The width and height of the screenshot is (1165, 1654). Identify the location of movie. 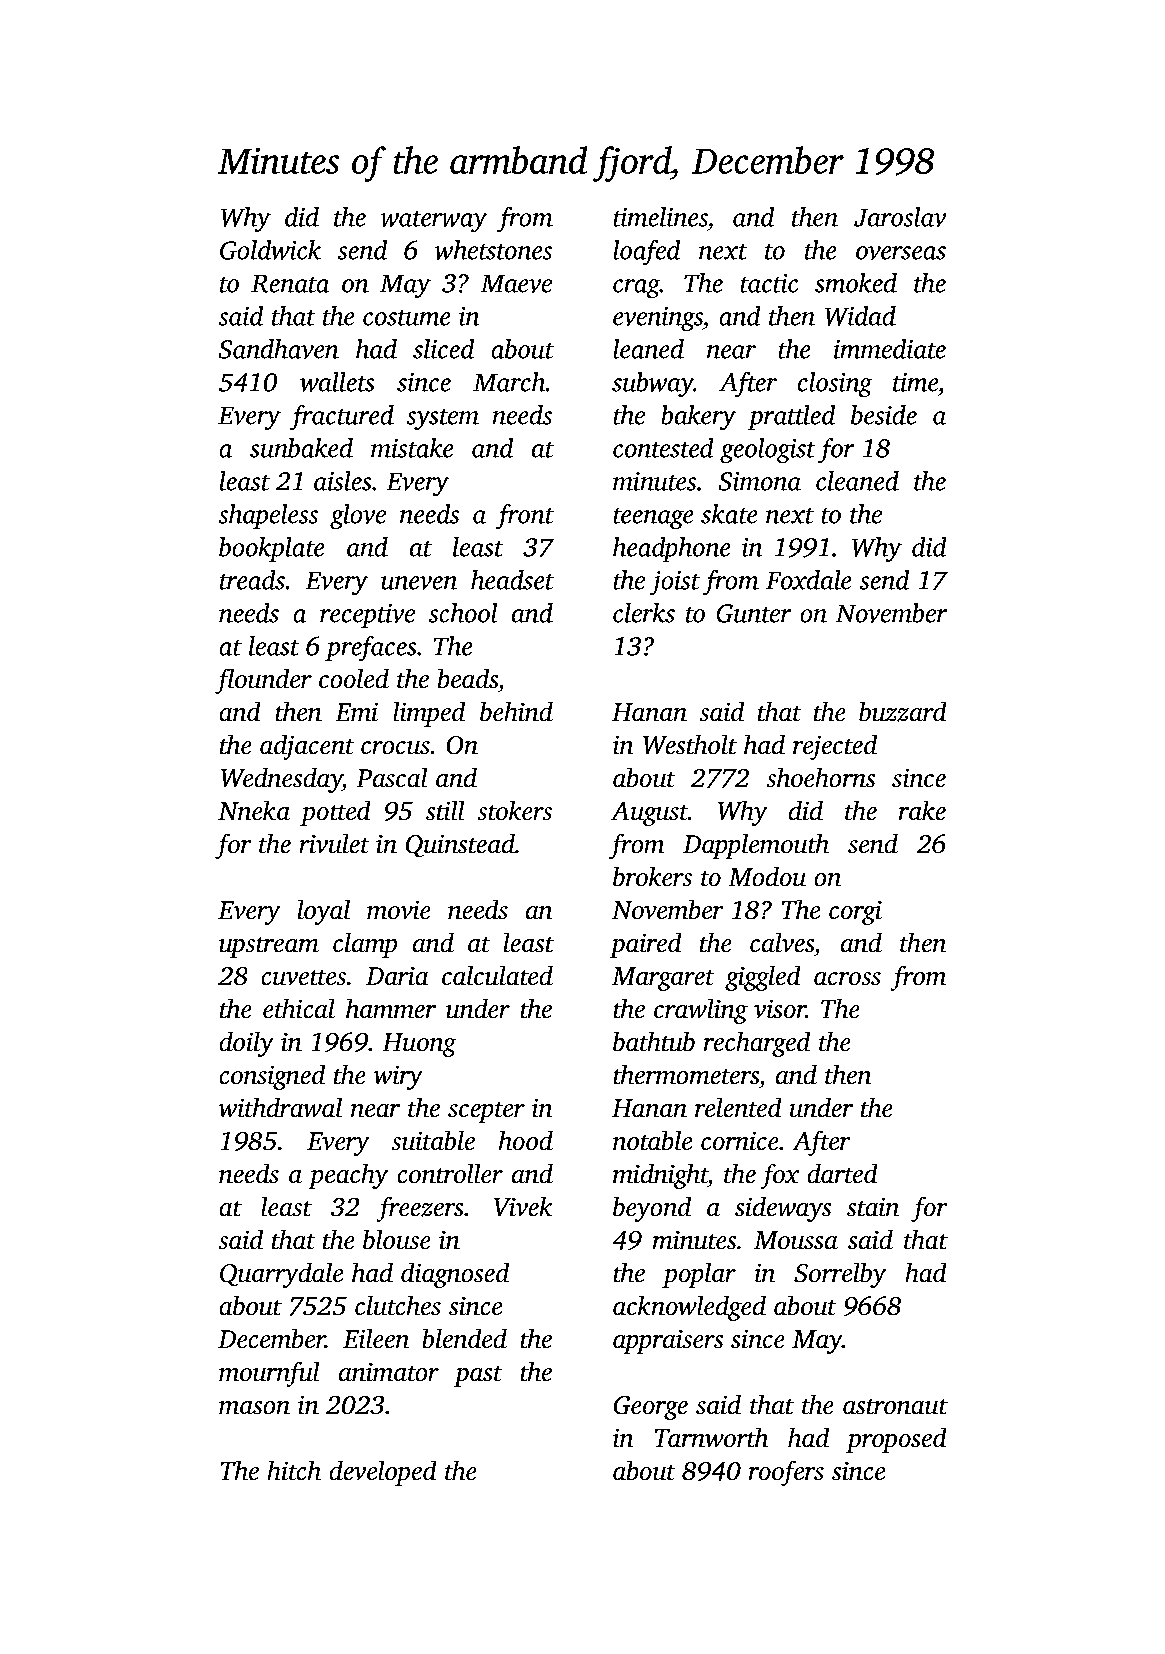
(398, 910).
